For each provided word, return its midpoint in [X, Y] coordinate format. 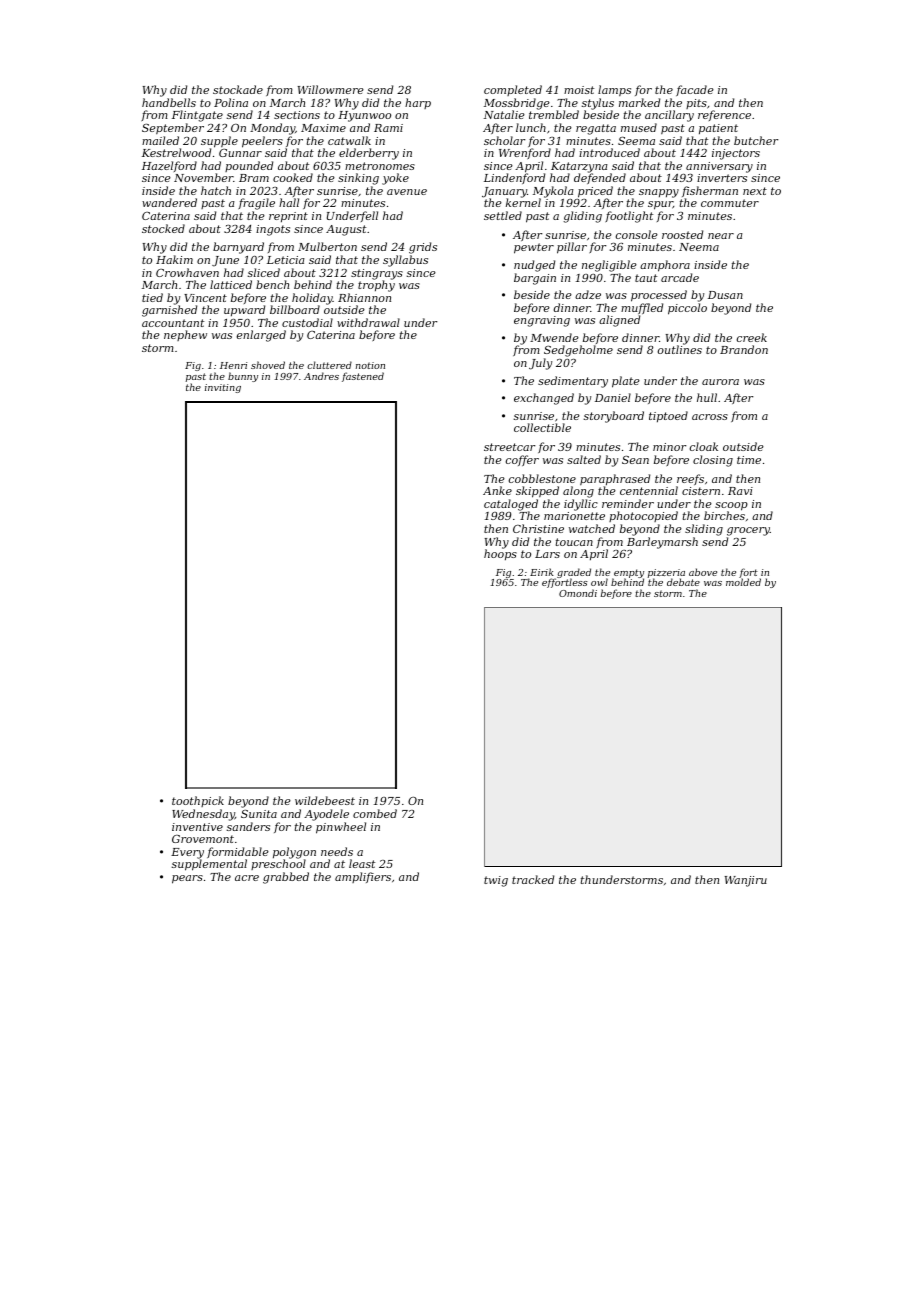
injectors [736, 154]
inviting [223, 388]
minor [669, 447]
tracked [533, 879]
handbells [169, 102]
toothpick [198, 801]
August [346, 230]
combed [375, 813]
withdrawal [368, 322]
